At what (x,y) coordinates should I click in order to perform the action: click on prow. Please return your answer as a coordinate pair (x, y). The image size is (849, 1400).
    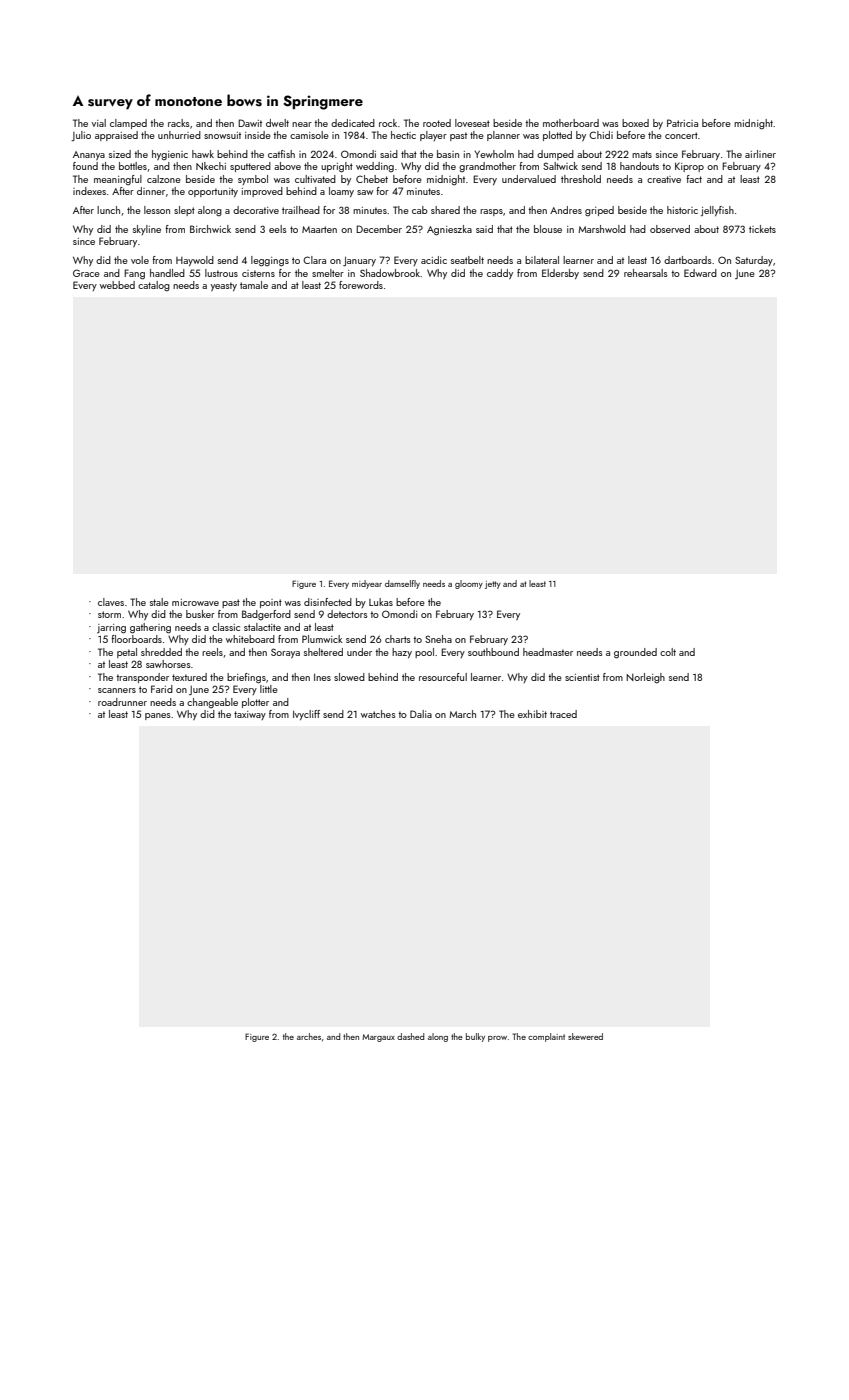
    Looking at the image, I should click on (497, 1039).
